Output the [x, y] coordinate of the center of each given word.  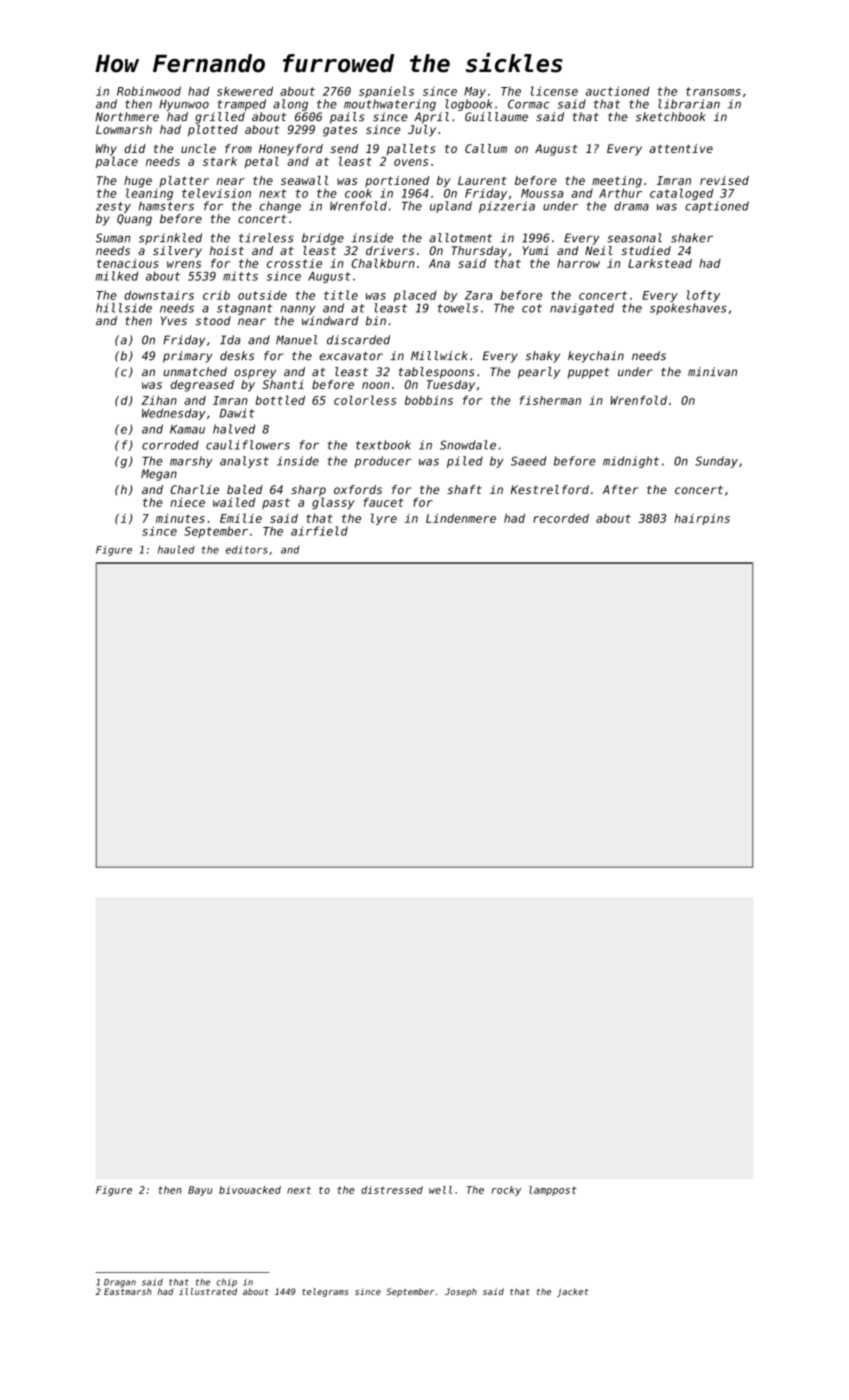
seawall [304, 180]
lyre [384, 519]
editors [247, 550]
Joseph [461, 1292]
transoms [713, 91]
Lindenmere [461, 518]
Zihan [159, 400]
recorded [561, 518]
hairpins [702, 519]
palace [117, 162]
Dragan [120, 1283]
